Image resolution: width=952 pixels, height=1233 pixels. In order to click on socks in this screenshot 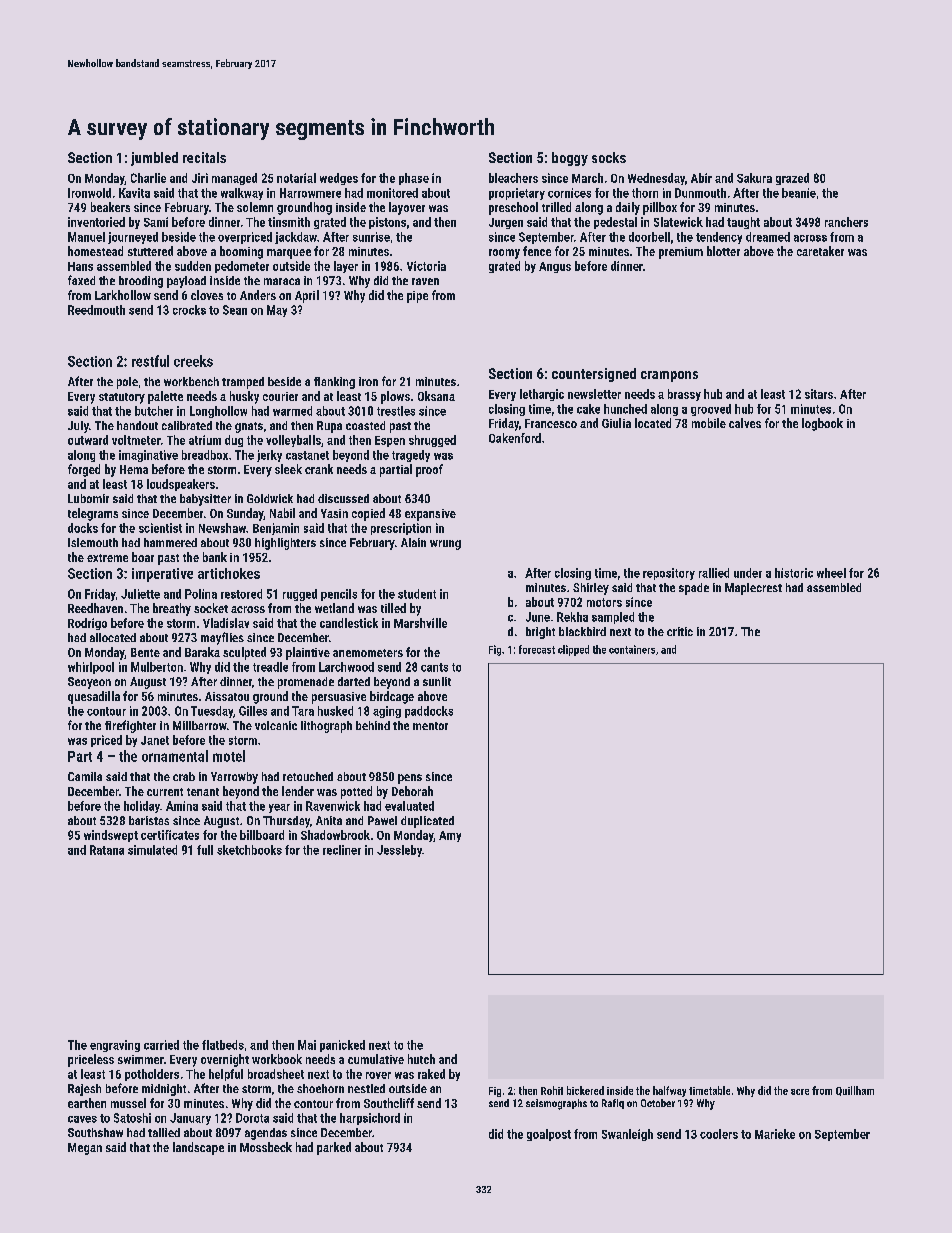, I will do `click(609, 157)`.
